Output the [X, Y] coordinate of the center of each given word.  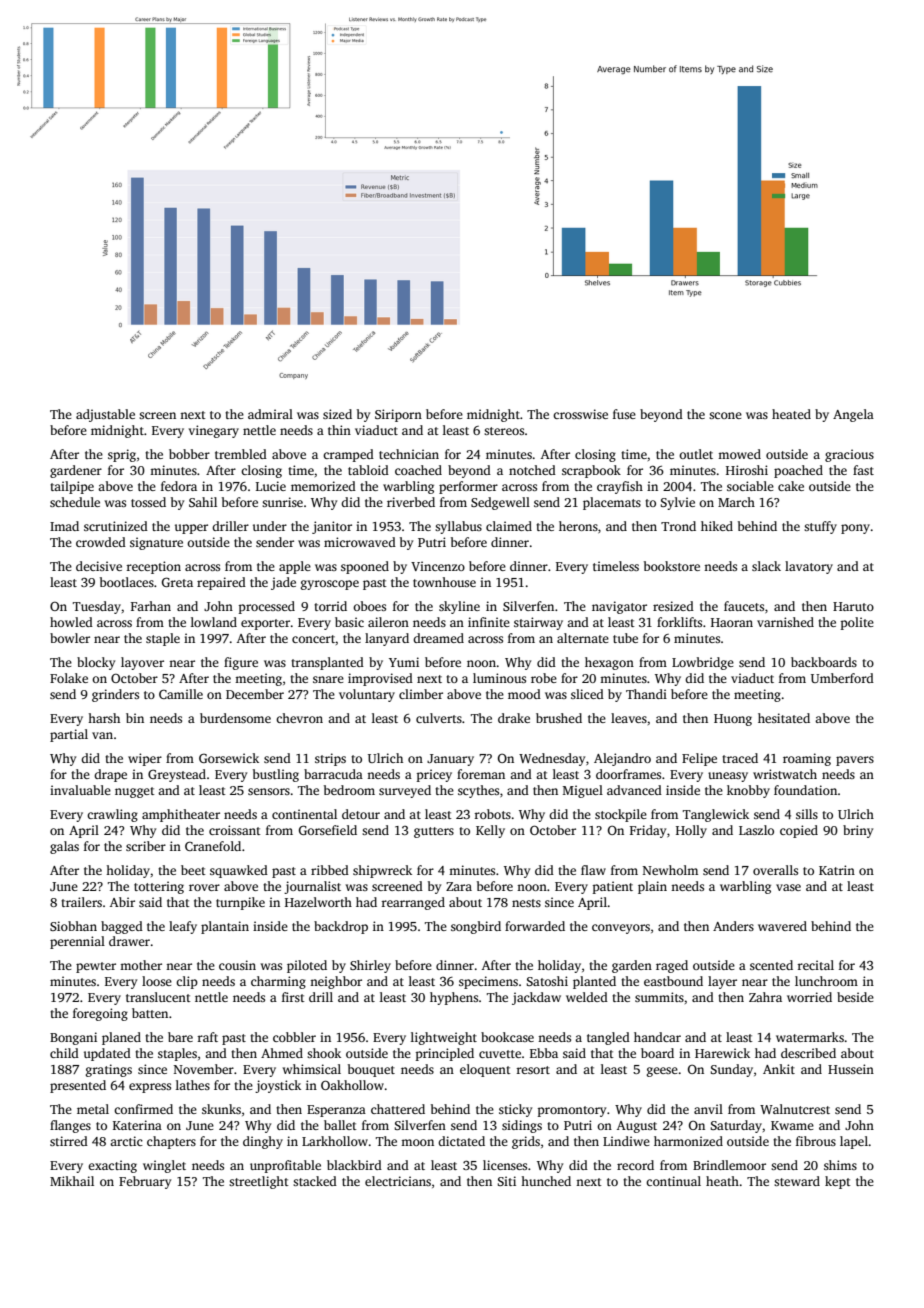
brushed [559, 718]
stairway [538, 623]
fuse [624, 414]
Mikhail [72, 1181]
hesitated [784, 718]
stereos [504, 431]
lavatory [809, 567]
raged [672, 966]
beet [193, 870]
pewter [96, 967]
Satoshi [547, 981]
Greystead [177, 775]
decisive [99, 566]
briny [858, 831]
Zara [459, 886]
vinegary [214, 431]
